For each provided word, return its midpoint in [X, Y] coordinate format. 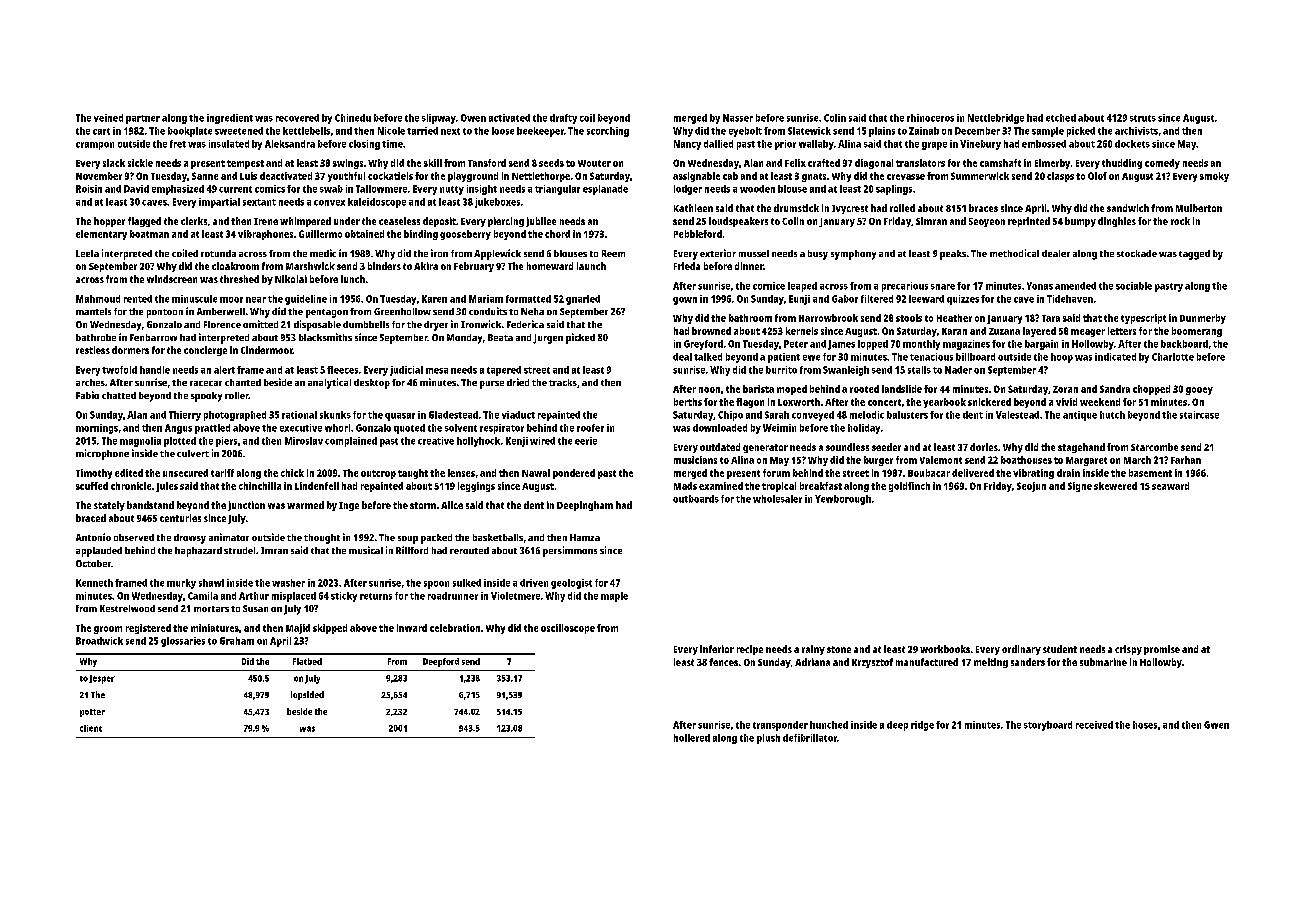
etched [1061, 118]
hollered [692, 738]
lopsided [307, 695]
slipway [439, 119]
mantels [93, 311]
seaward [1170, 486]
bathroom [750, 318]
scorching [608, 132]
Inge [349, 506]
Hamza [585, 537]
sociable [1134, 286]
